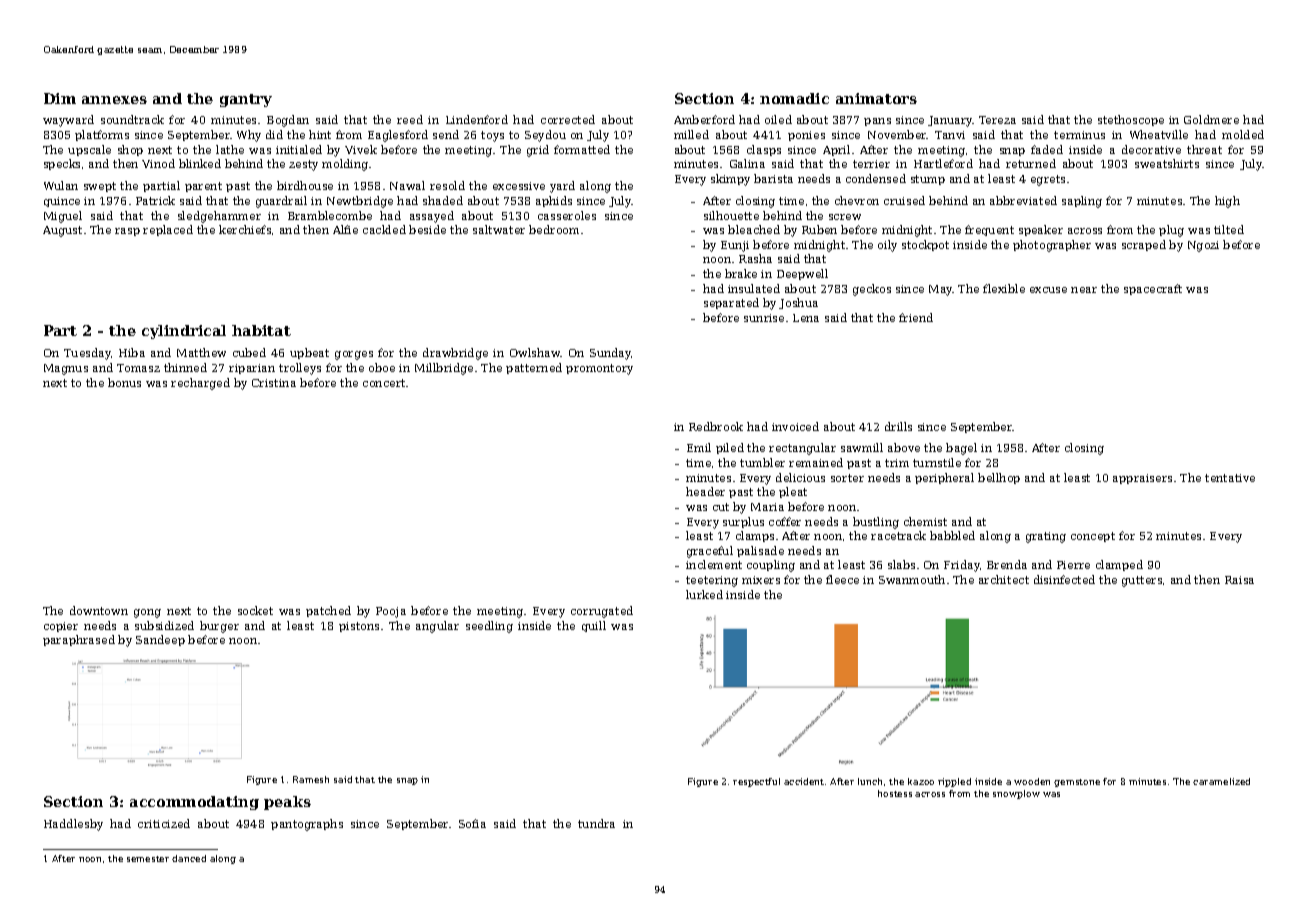  I want to click on bonus, so click(124, 382).
